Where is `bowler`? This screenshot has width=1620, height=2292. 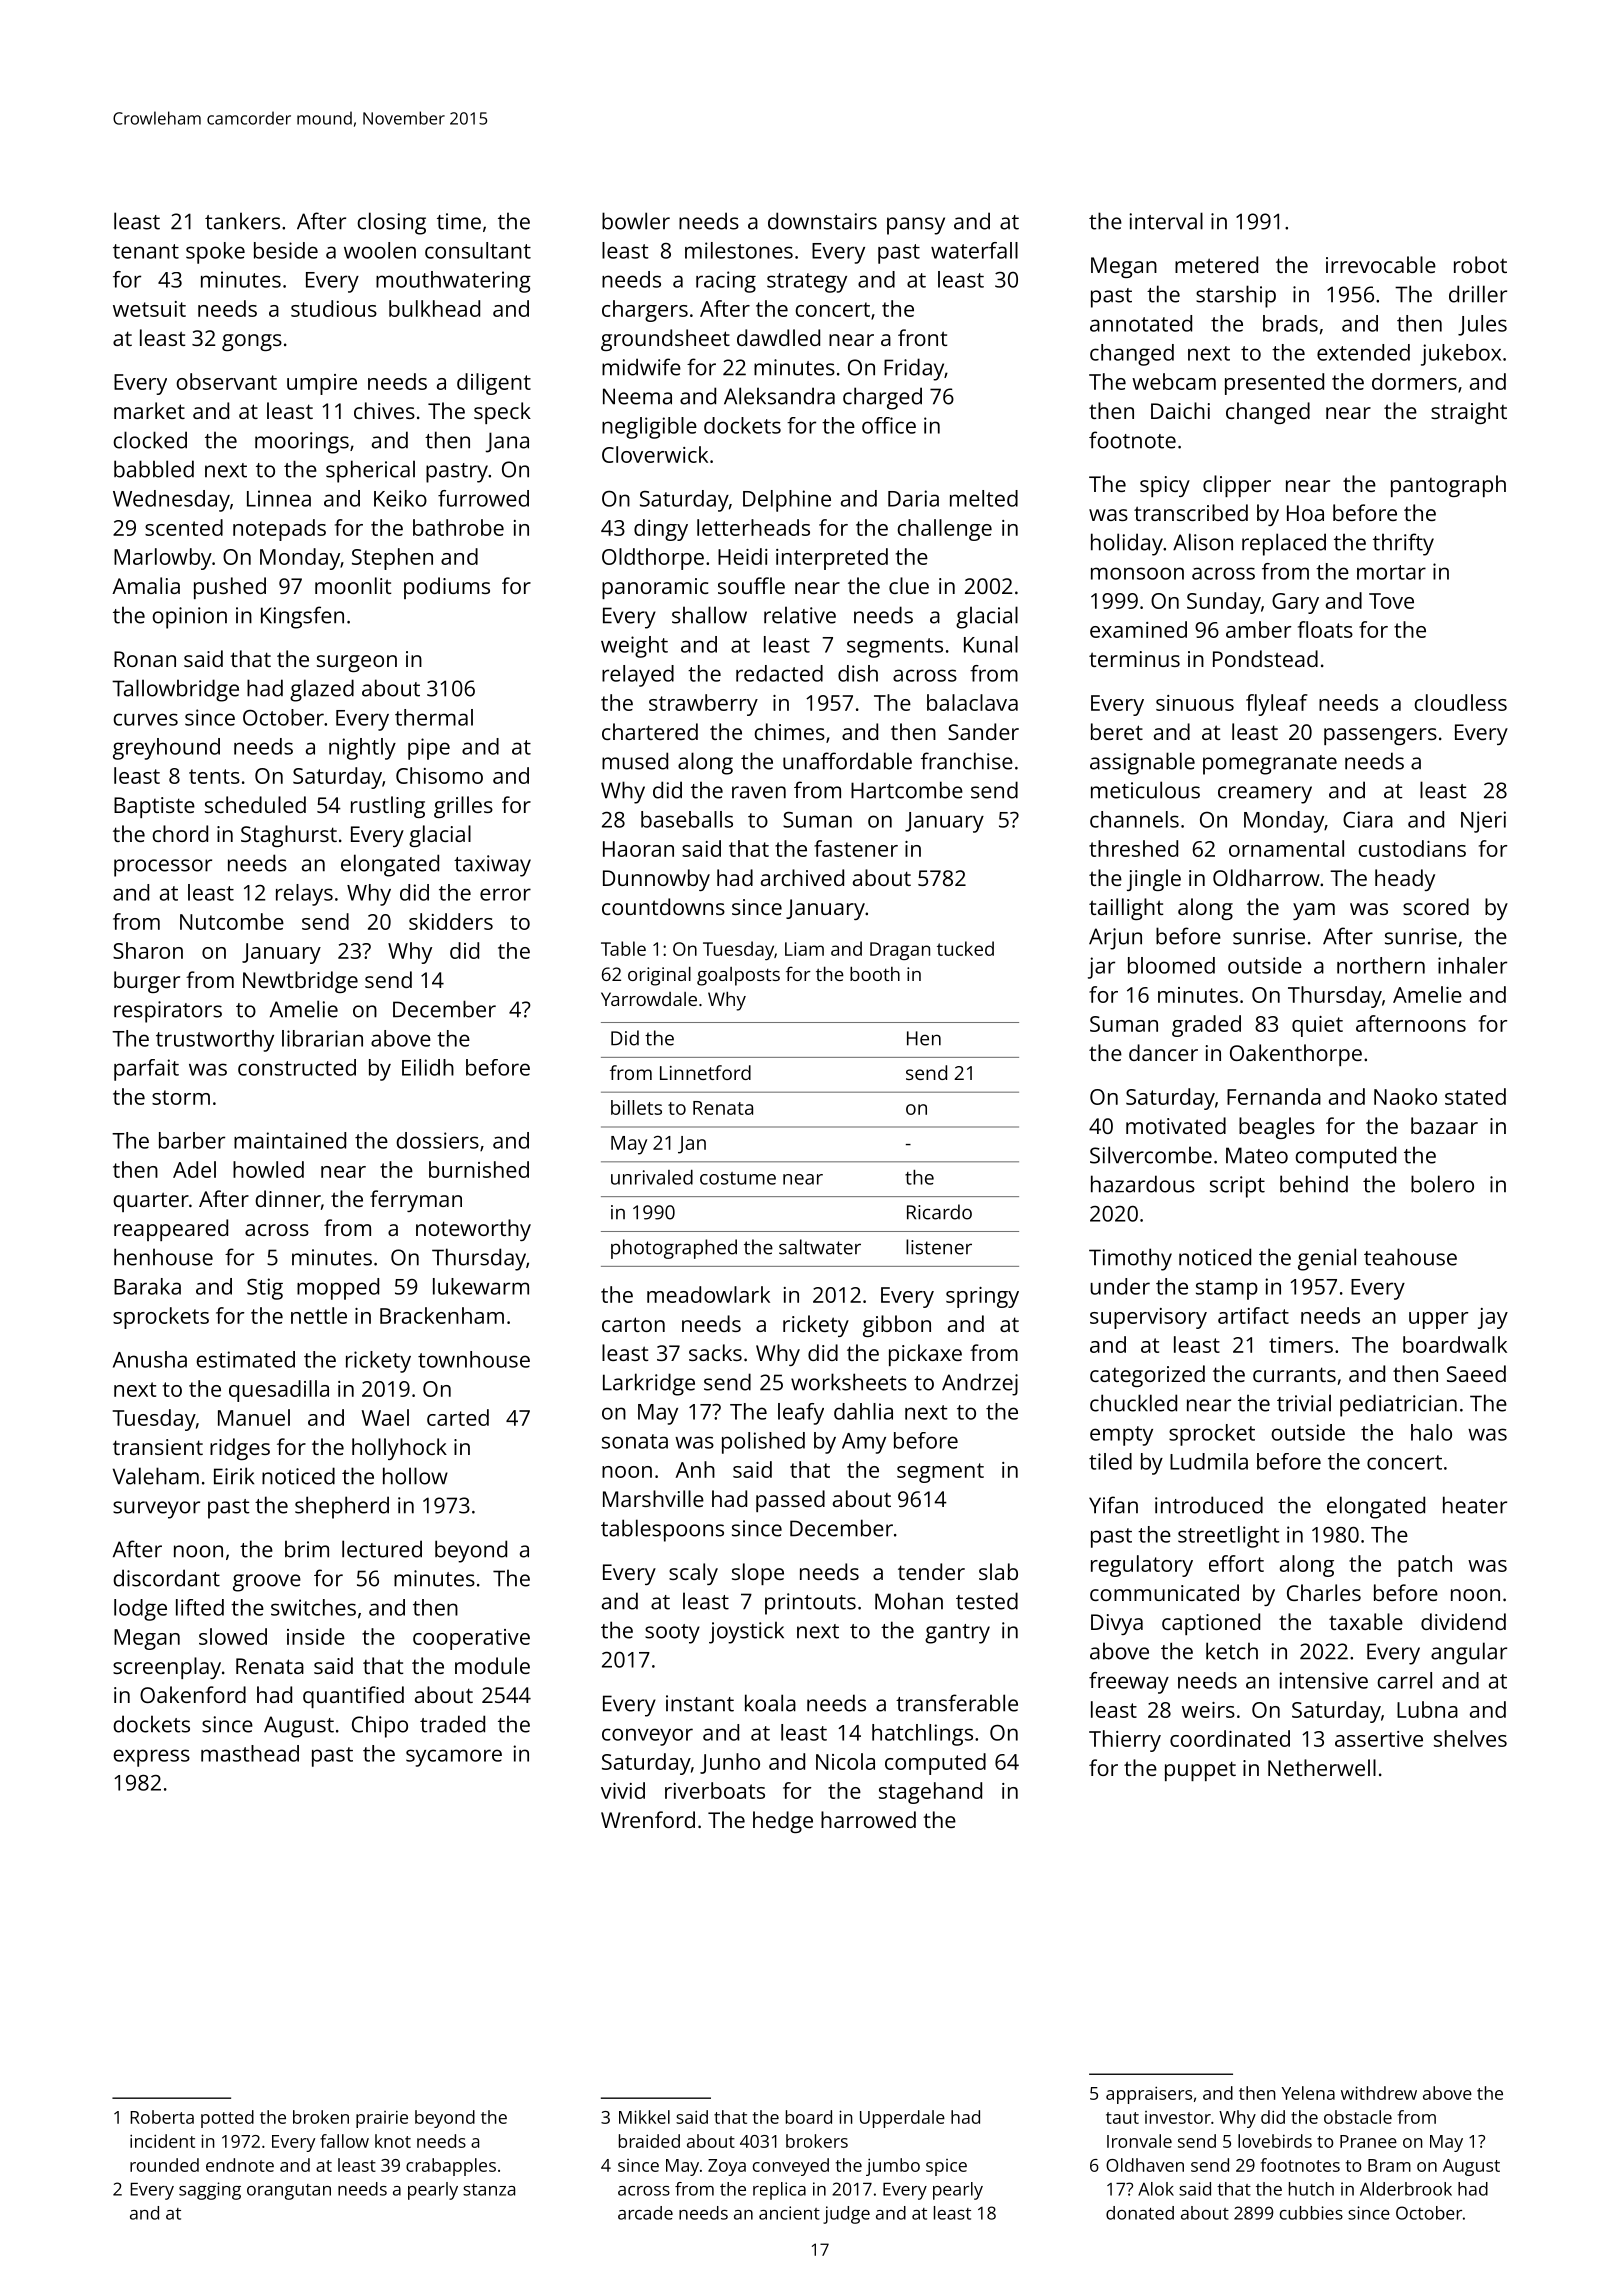 bowler is located at coordinates (636, 221).
